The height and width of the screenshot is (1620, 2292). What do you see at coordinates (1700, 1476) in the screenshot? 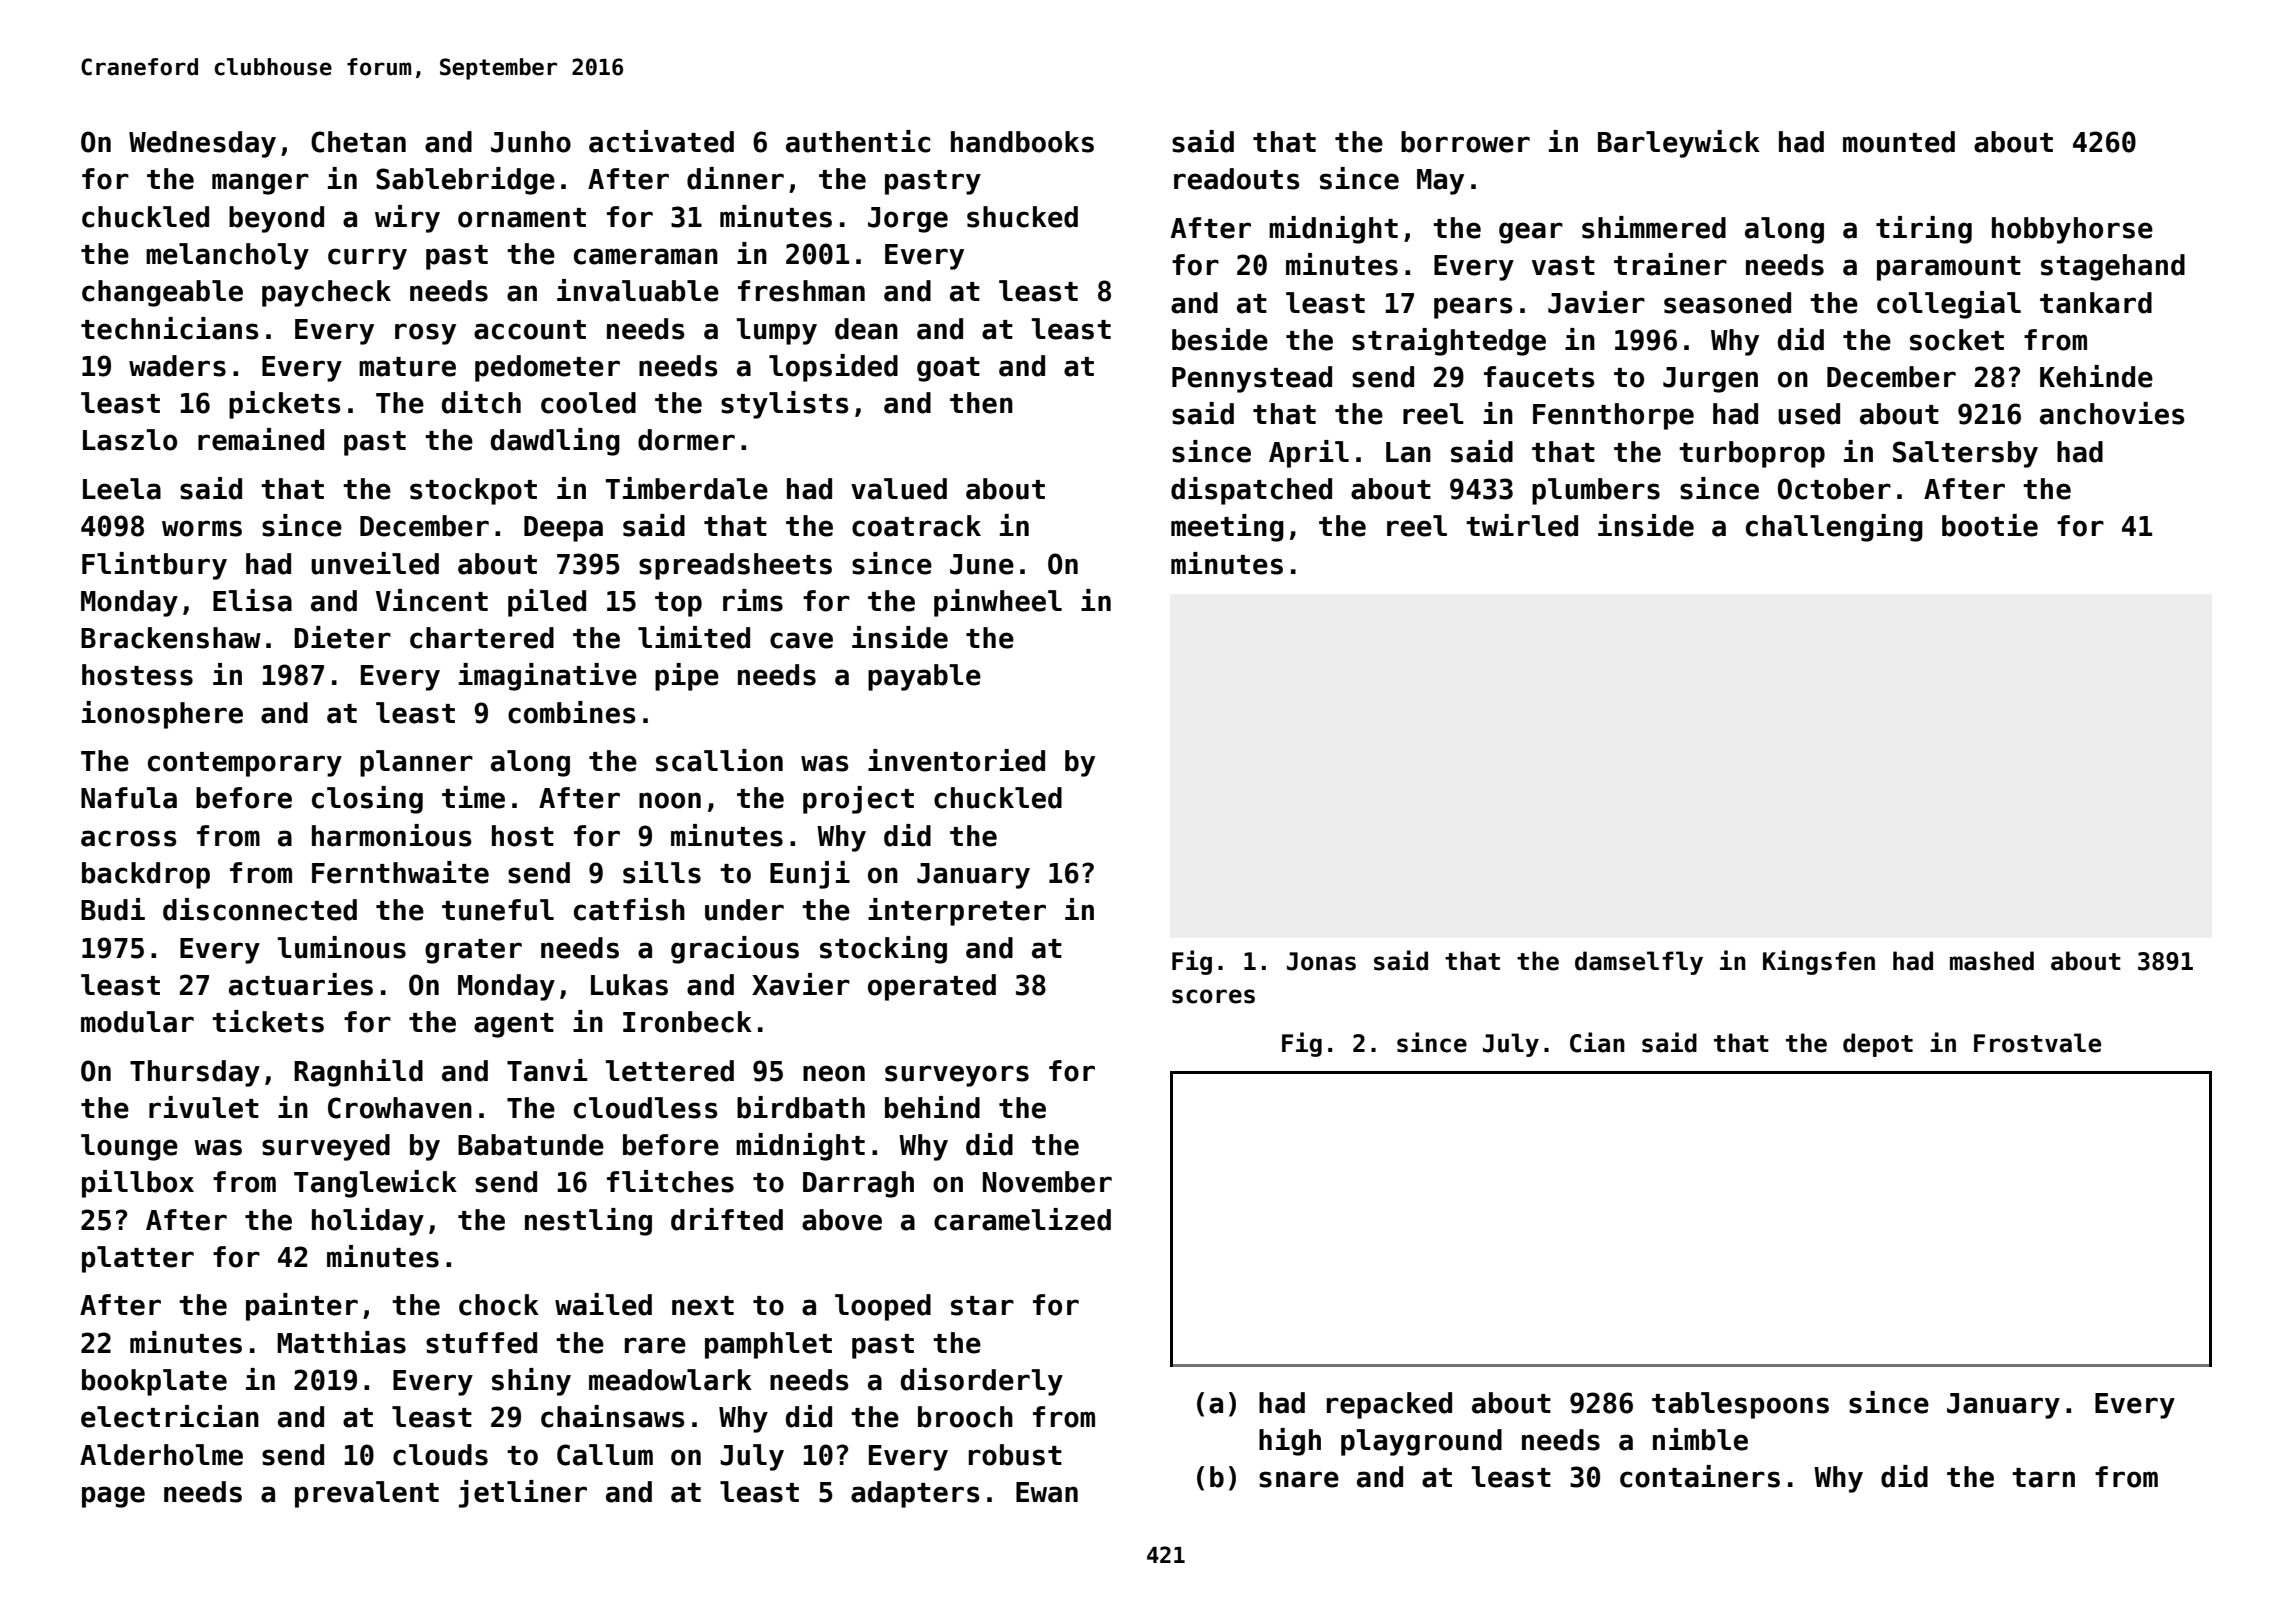
I see `containers` at bounding box center [1700, 1476].
